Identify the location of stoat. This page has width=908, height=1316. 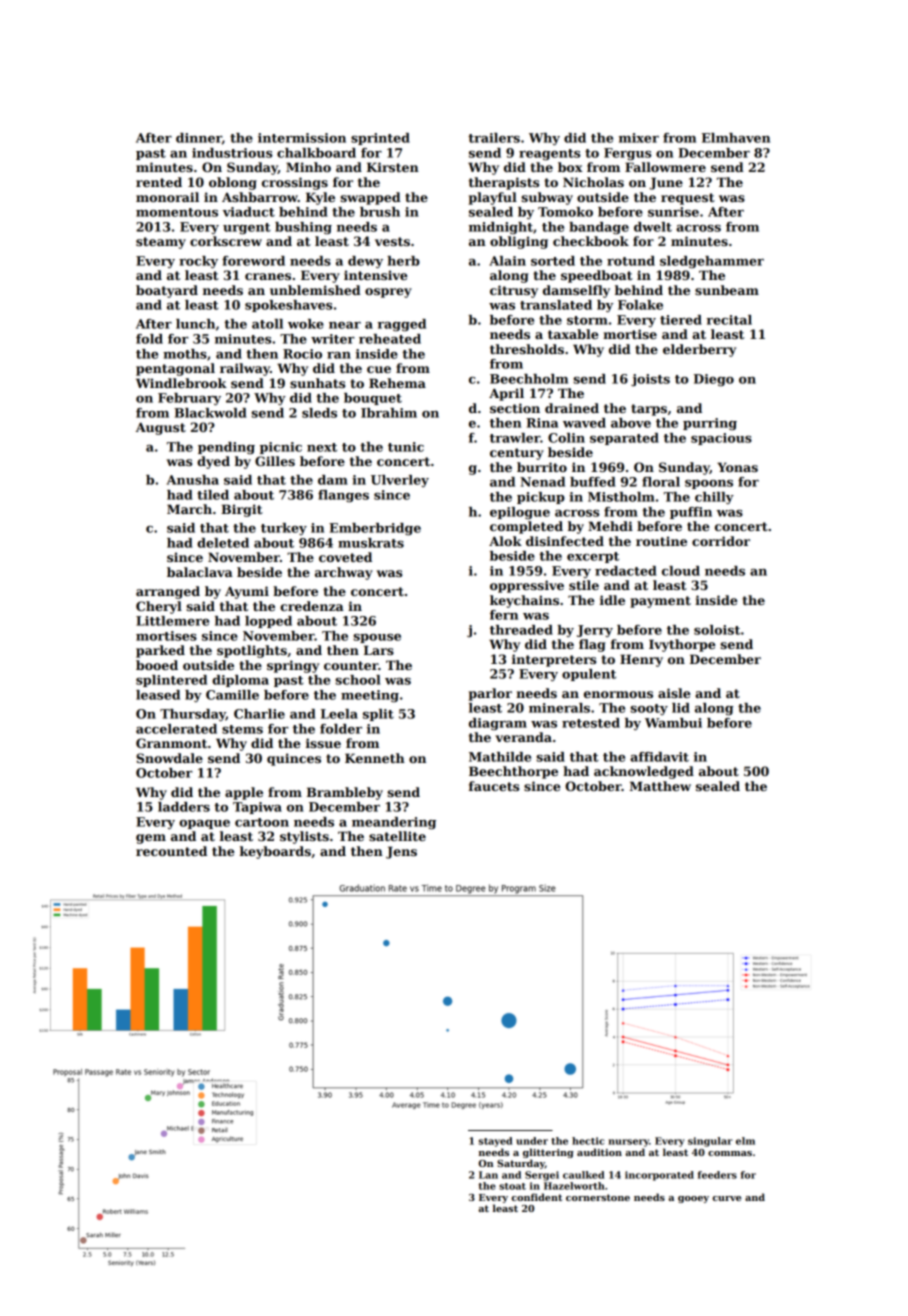
(512, 1186).
